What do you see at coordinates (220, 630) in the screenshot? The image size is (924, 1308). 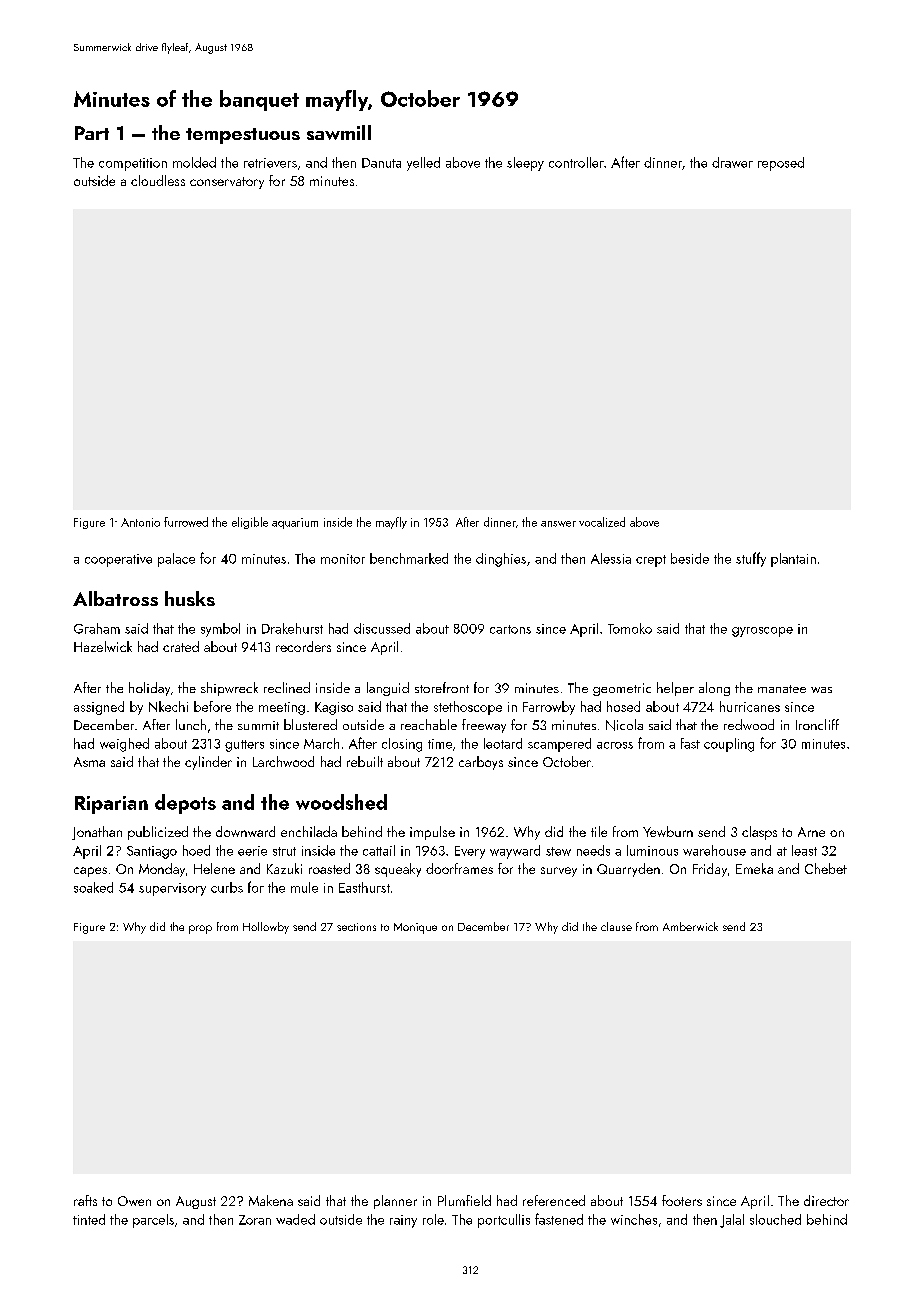 I see `symbol` at bounding box center [220, 630].
